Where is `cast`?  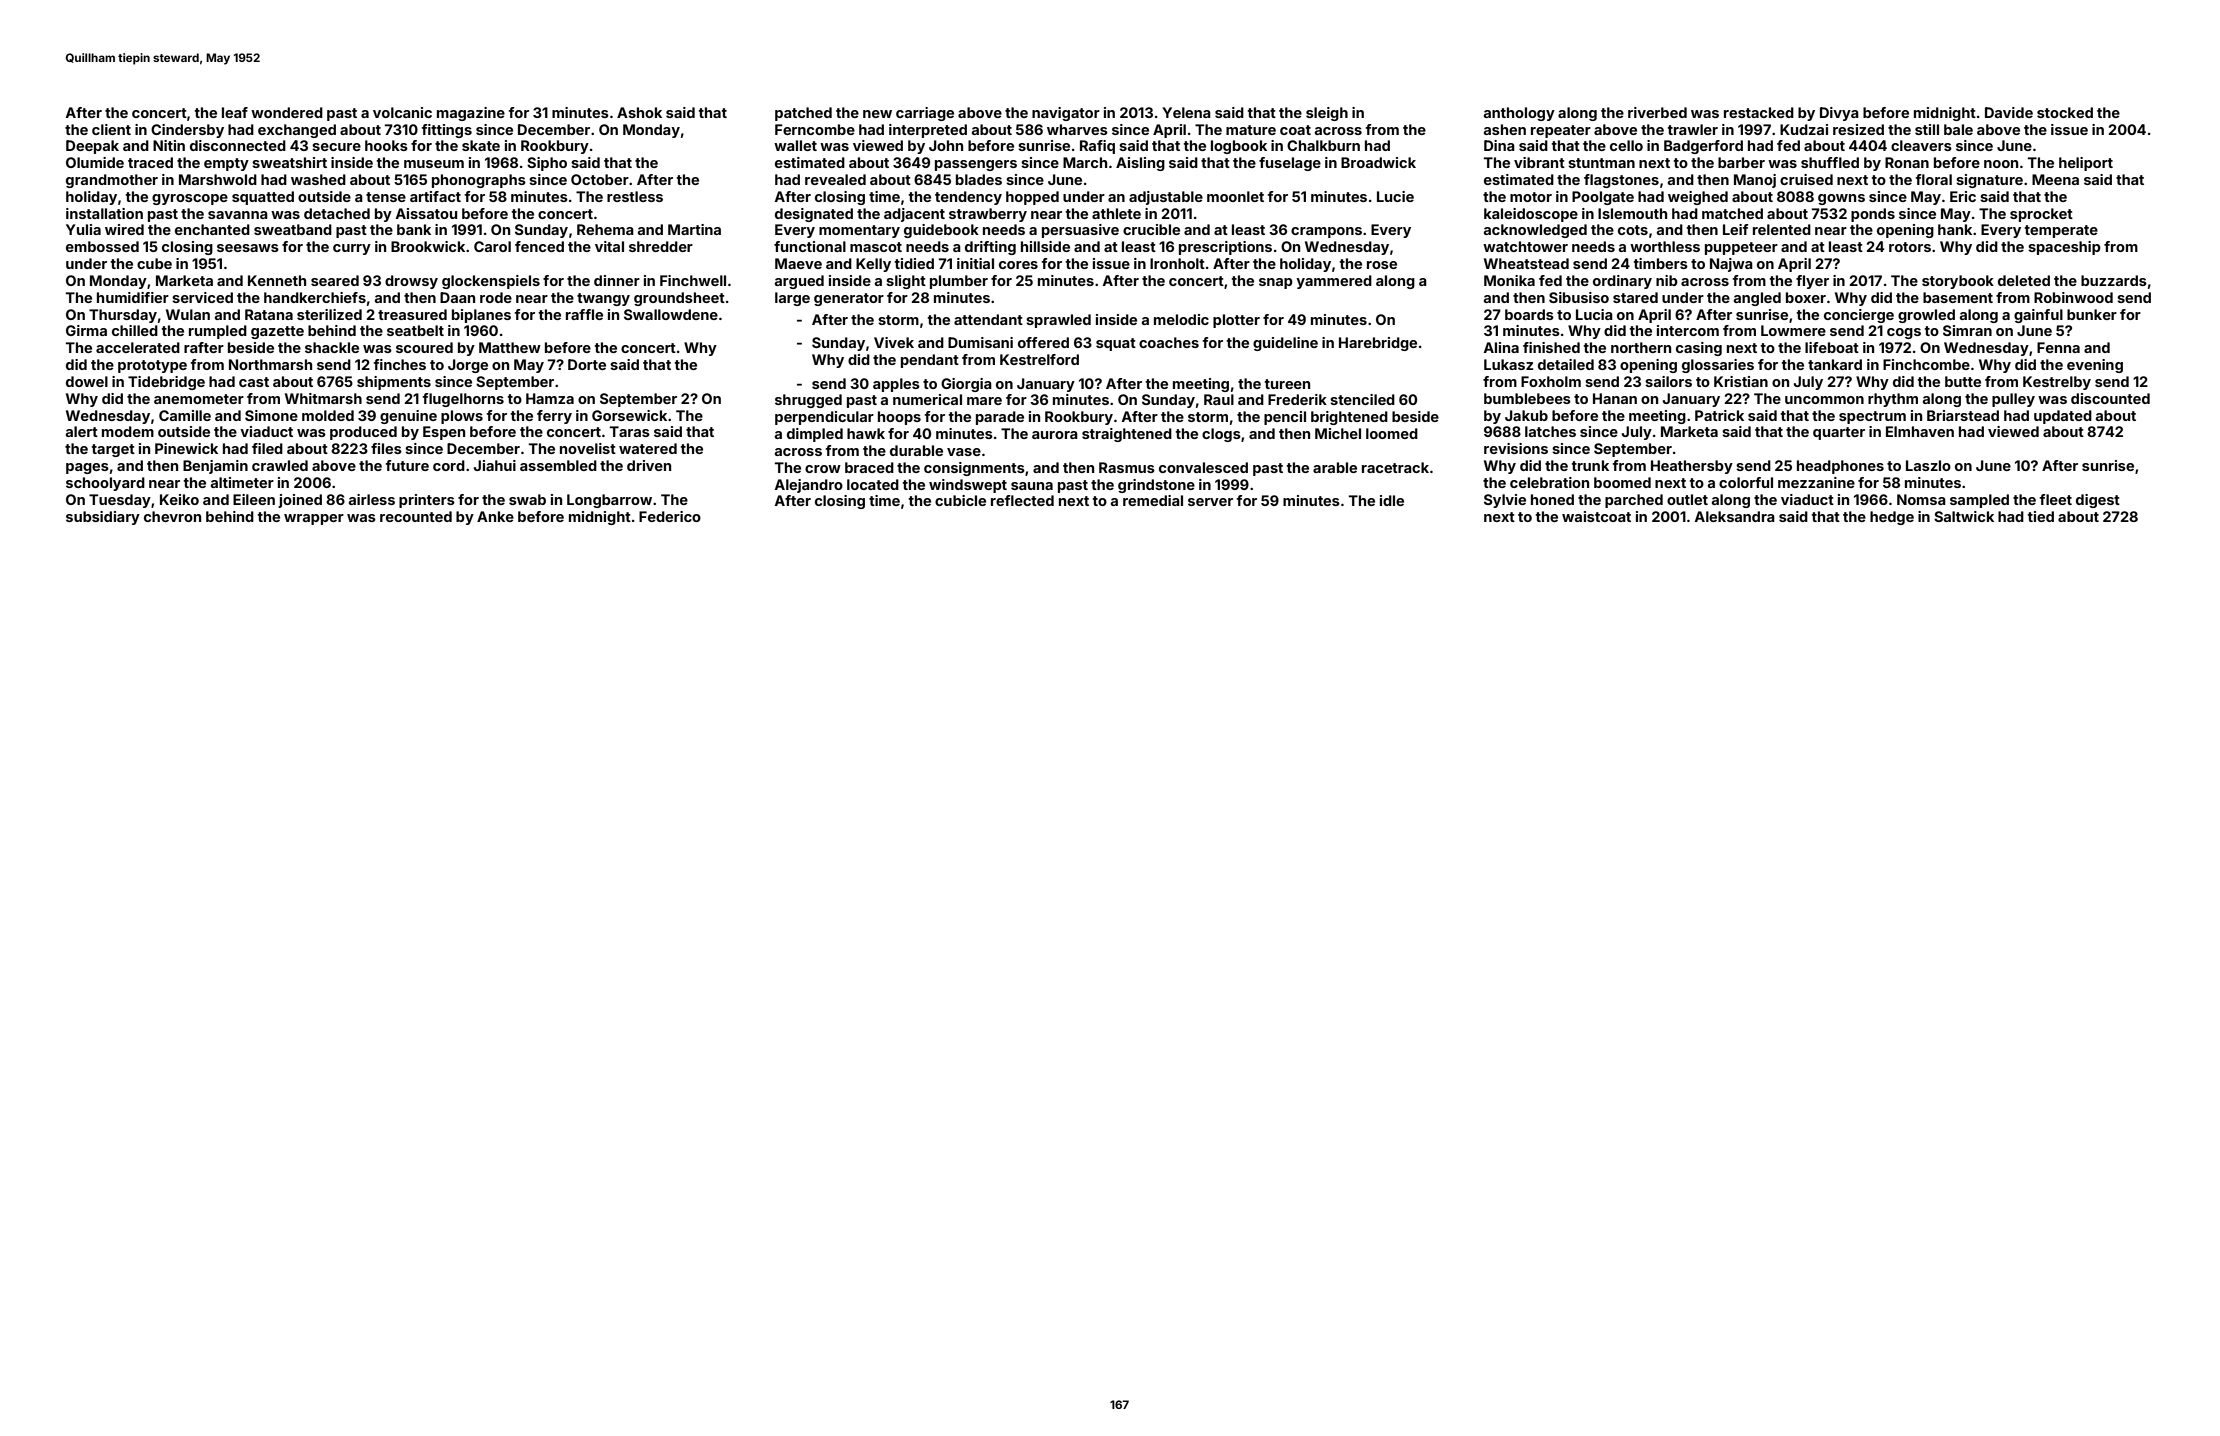
cast is located at coordinates (254, 382).
